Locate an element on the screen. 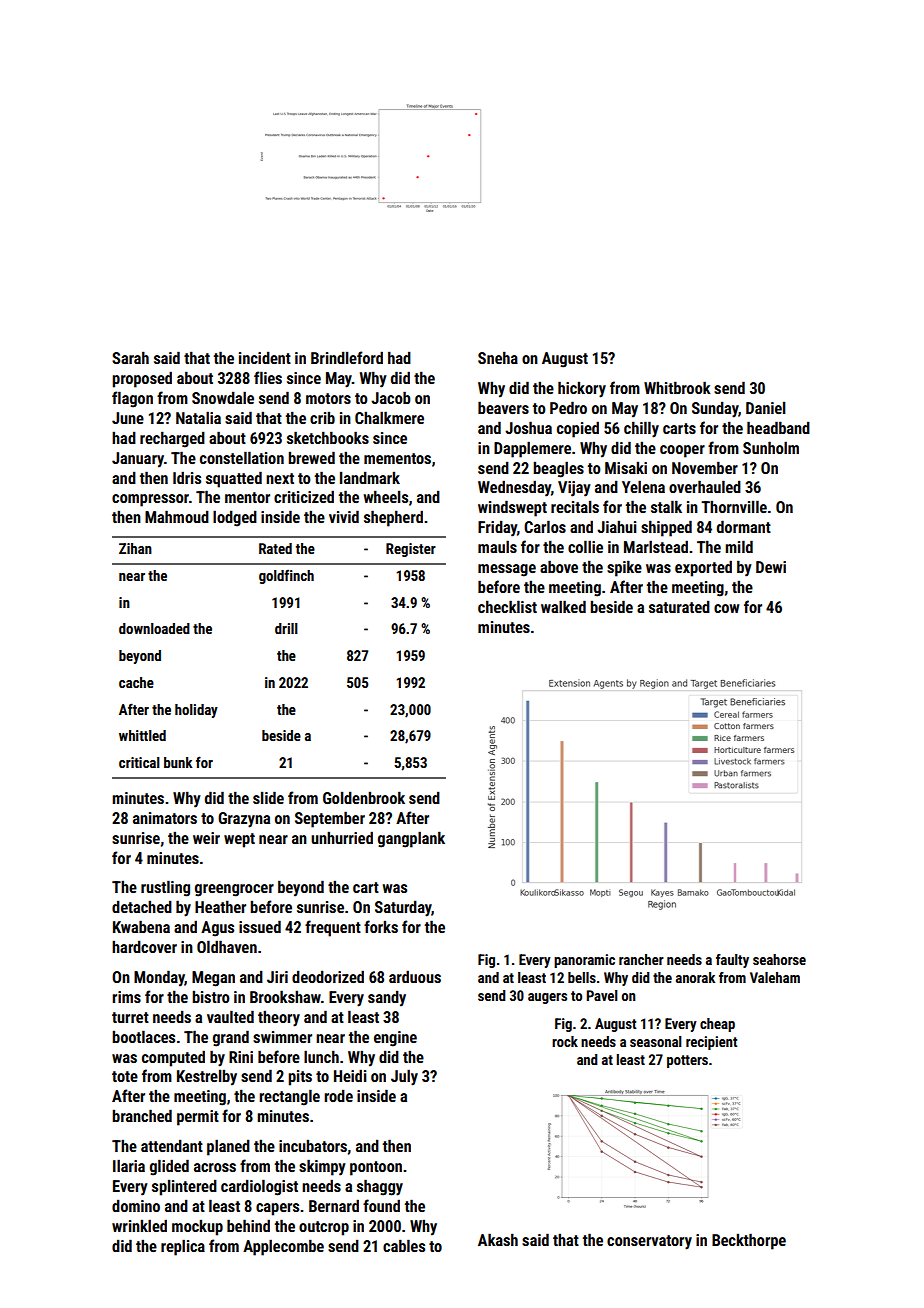  Whitbrook is located at coordinates (677, 387).
